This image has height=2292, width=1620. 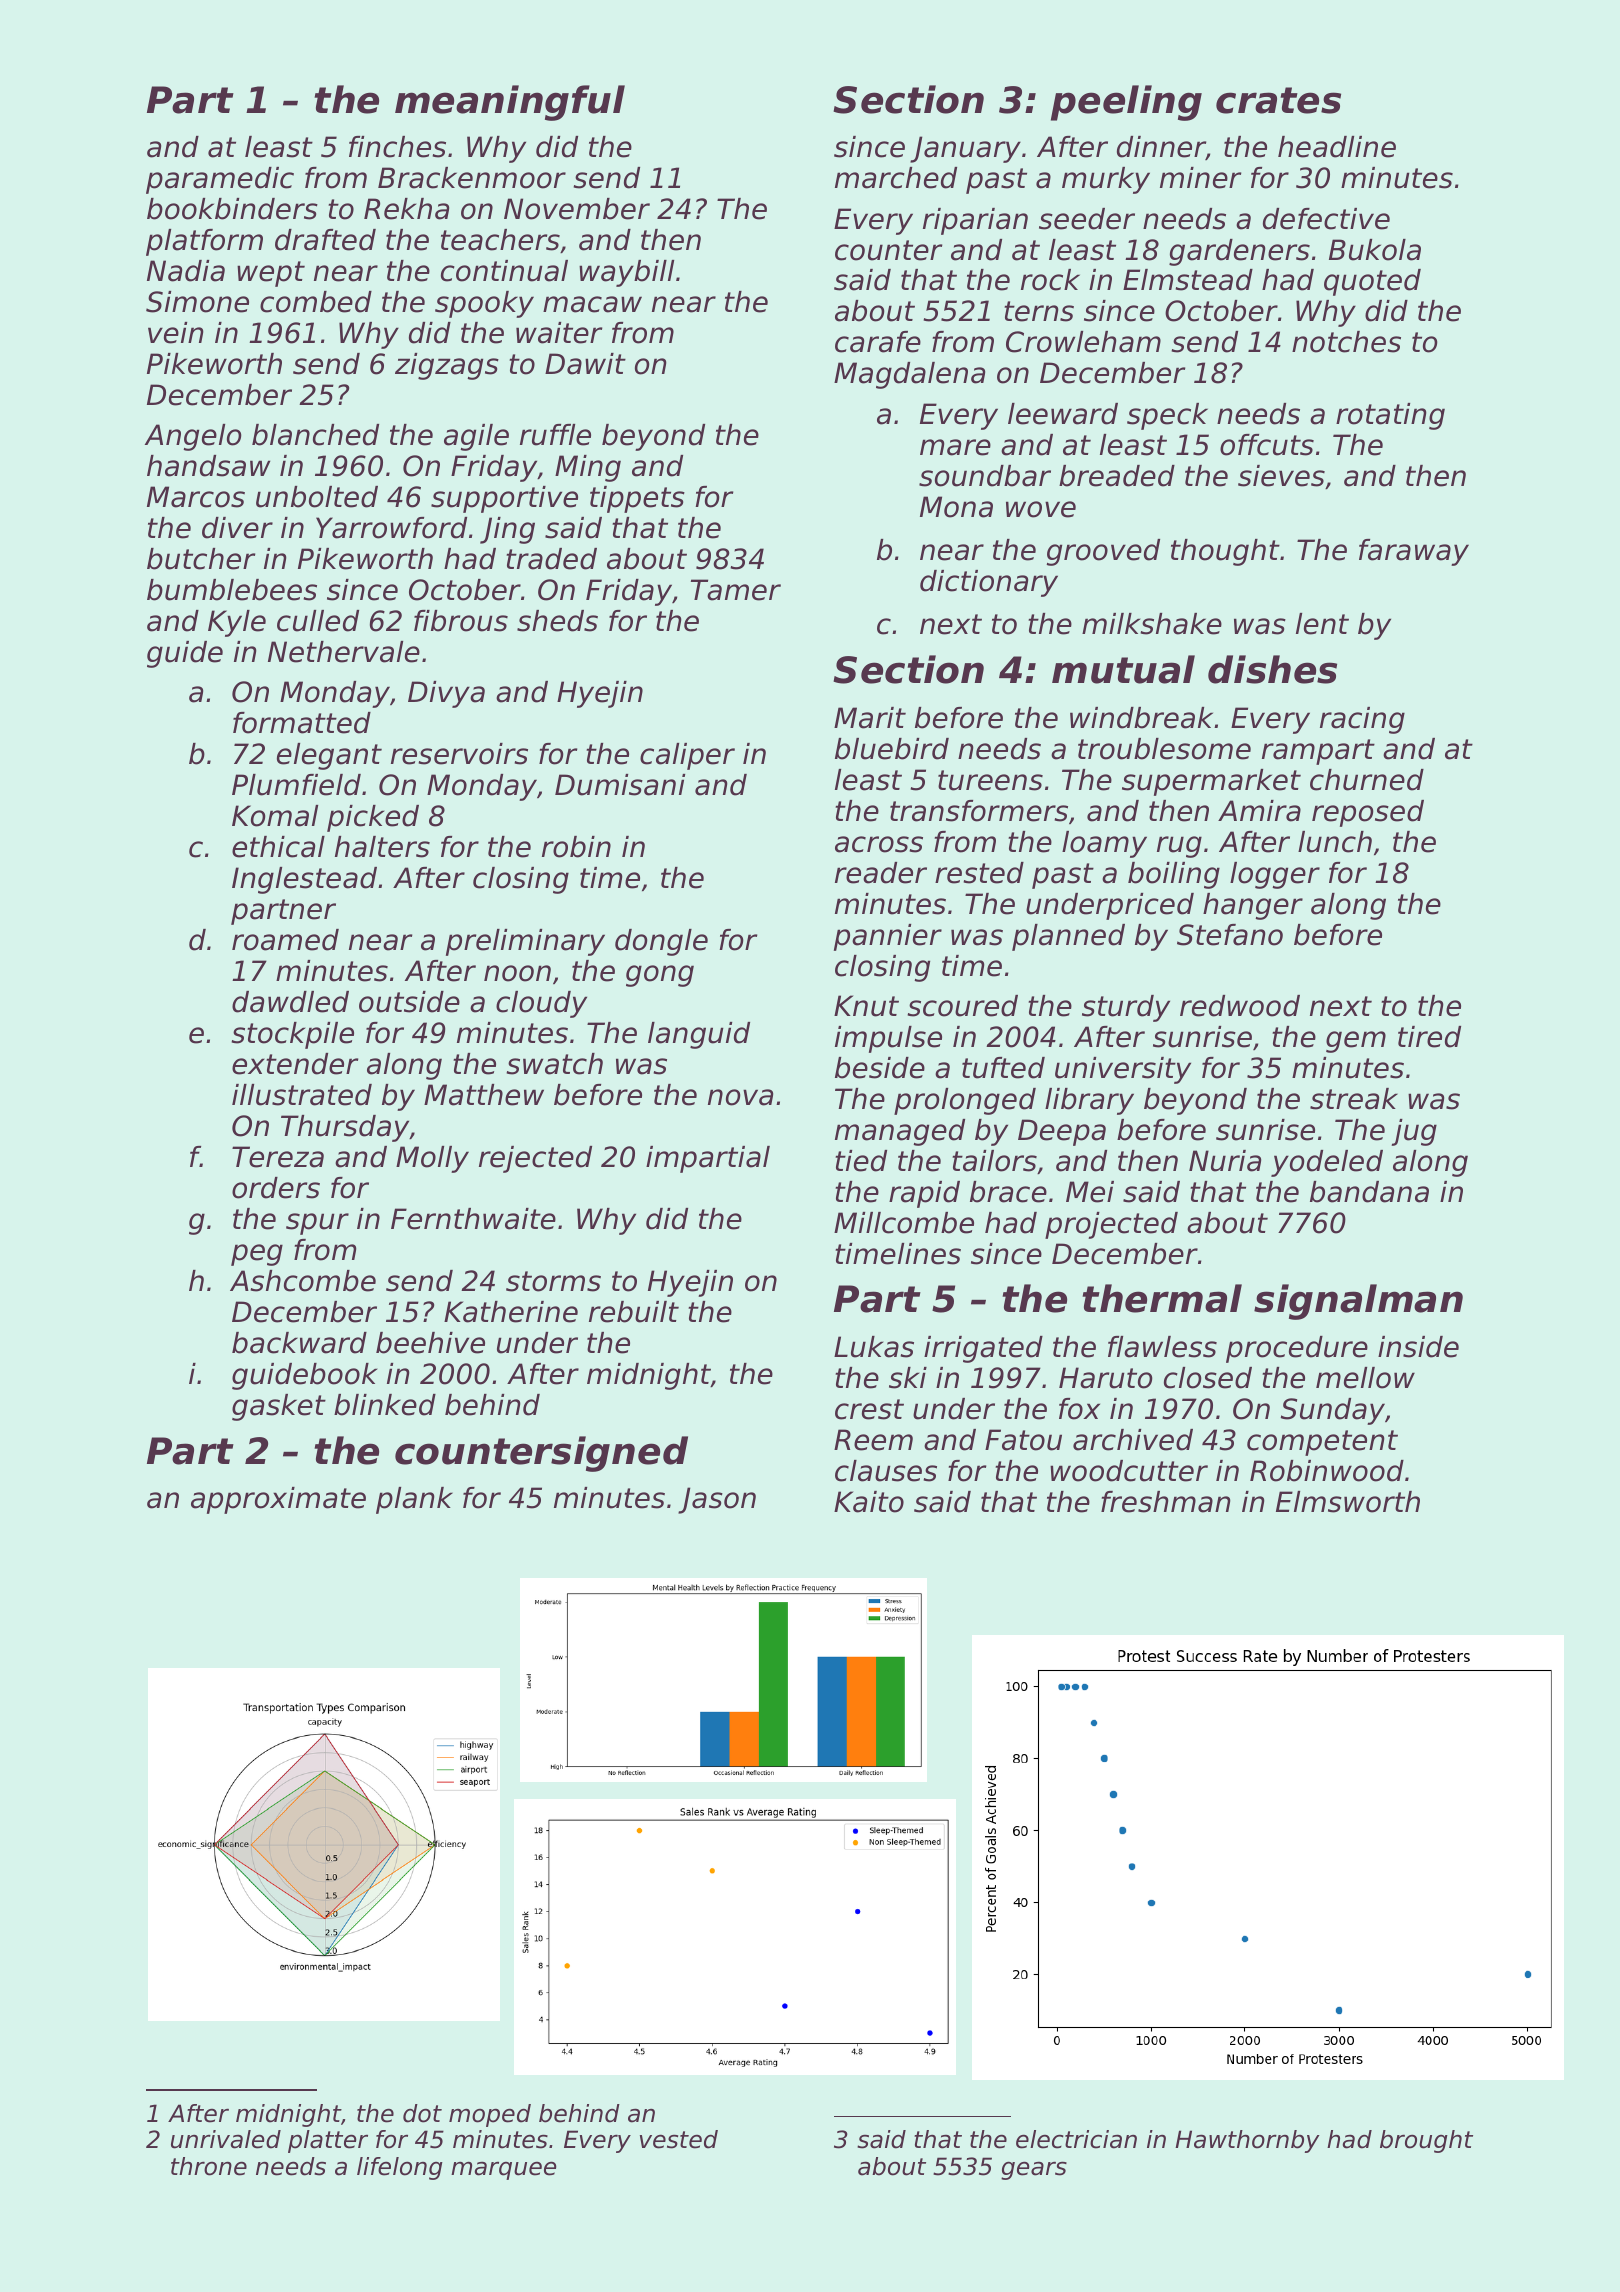 I want to click on rested, so click(x=979, y=873).
